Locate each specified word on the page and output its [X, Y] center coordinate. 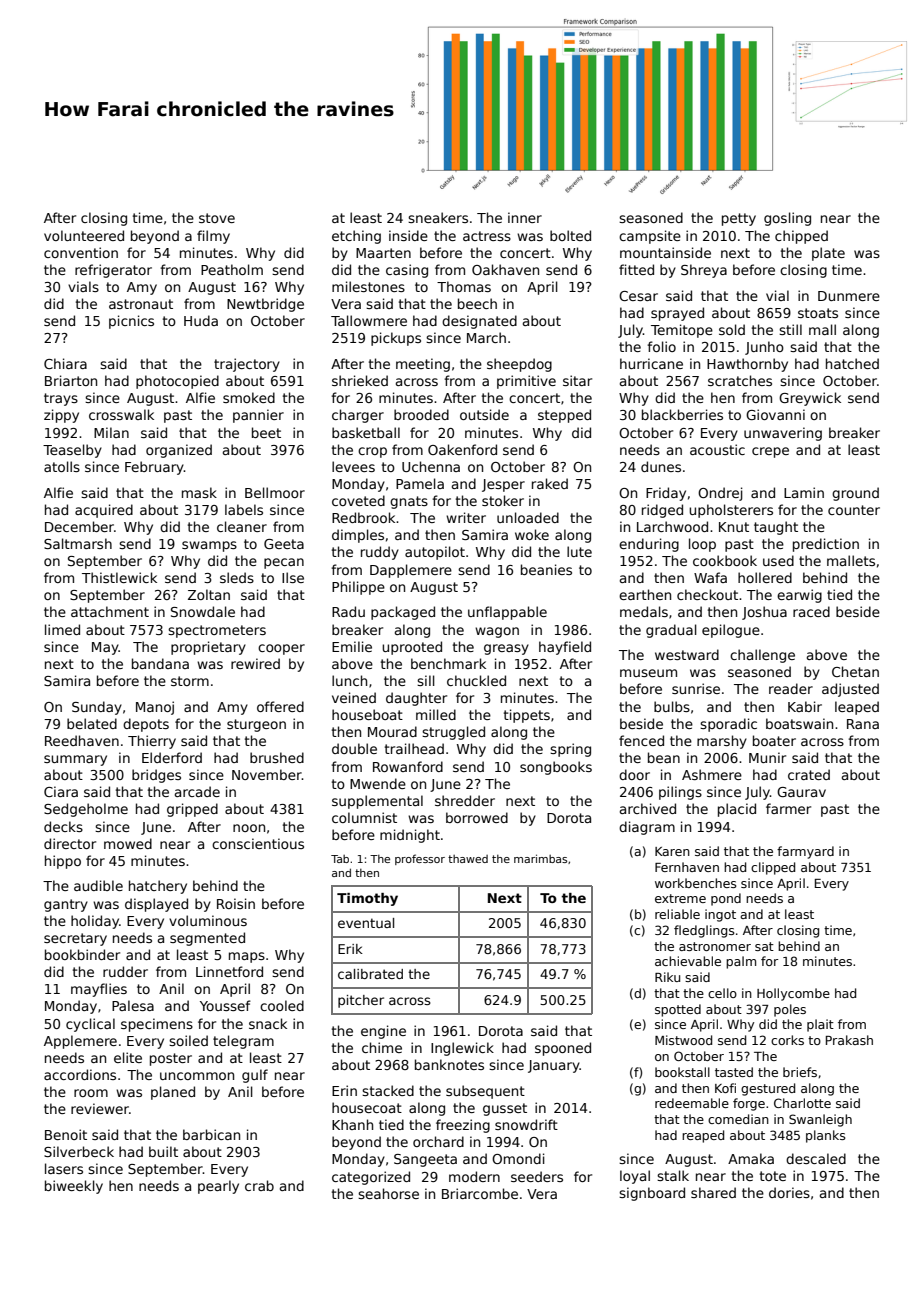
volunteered [84, 235]
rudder [125, 971]
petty [739, 219]
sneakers [438, 217]
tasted [734, 1072]
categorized [371, 1178]
